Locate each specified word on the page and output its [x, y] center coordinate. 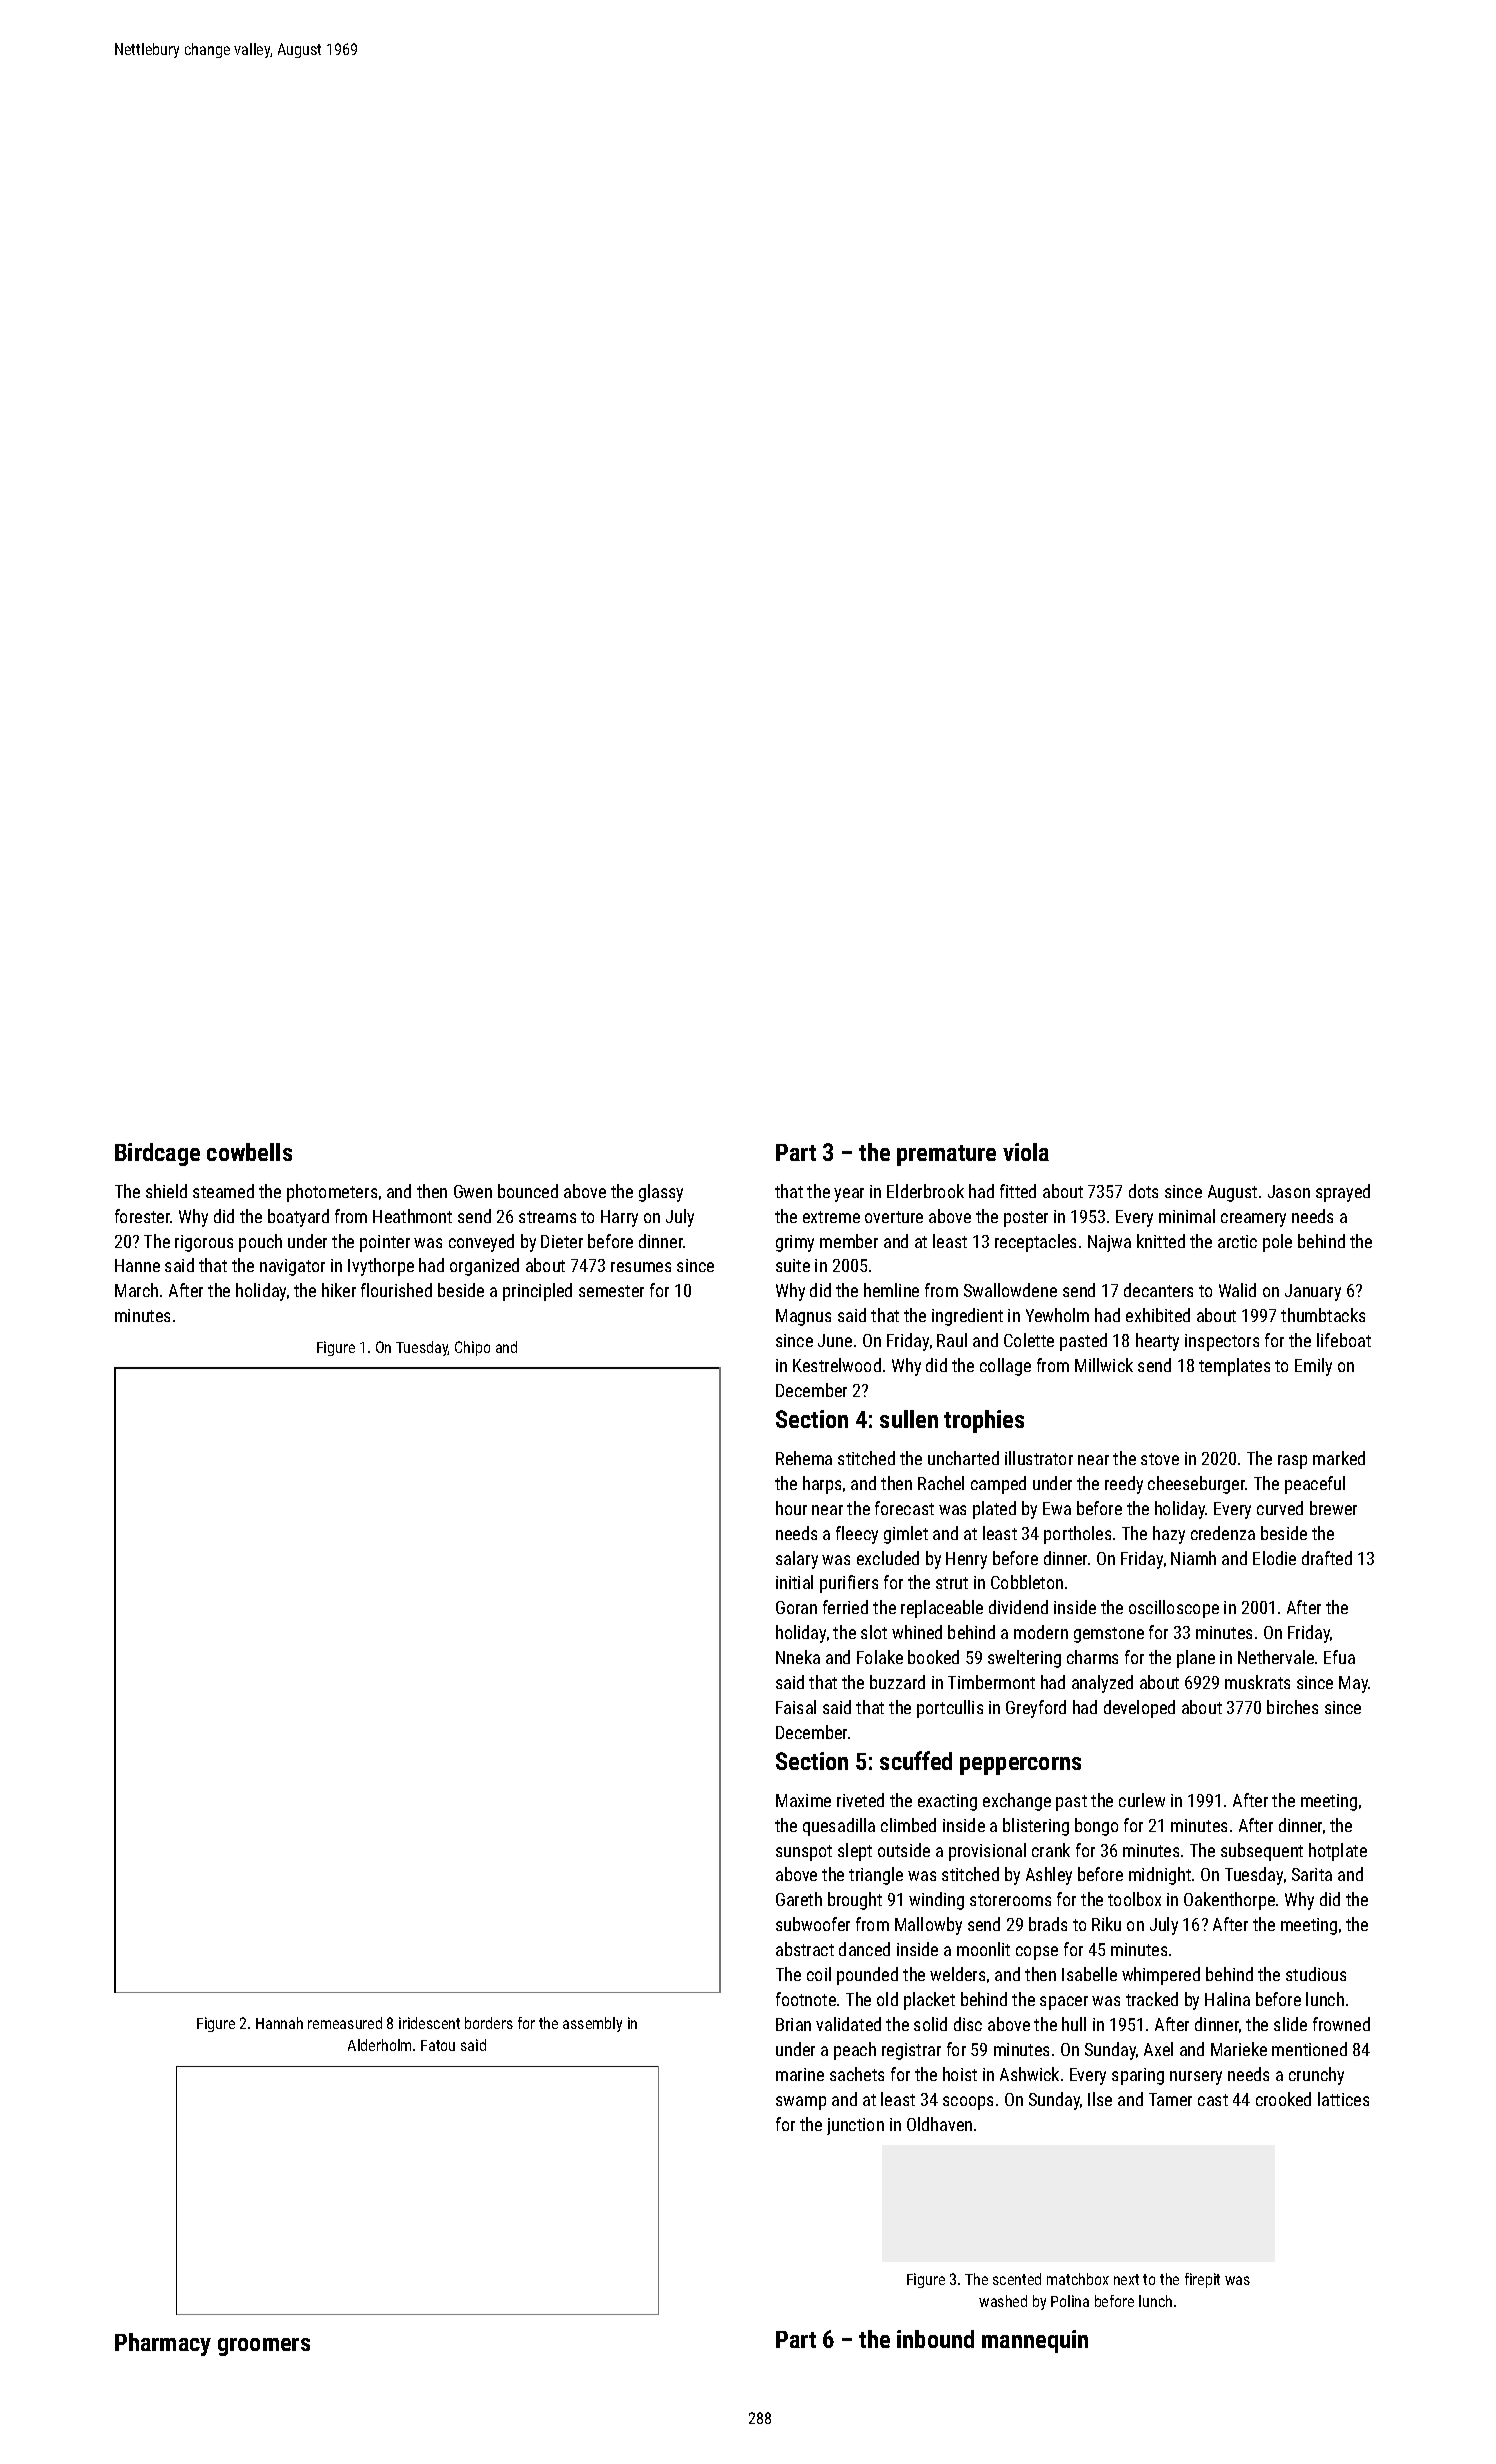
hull [1074, 2024]
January [1313, 1292]
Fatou [438, 2045]
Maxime [803, 1800]
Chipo [472, 1348]
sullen [909, 1419]
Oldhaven [939, 2124]
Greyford [1036, 1709]
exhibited [1158, 1315]
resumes [641, 1267]
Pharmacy [163, 2344]
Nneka [798, 1657]
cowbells [249, 1152]
